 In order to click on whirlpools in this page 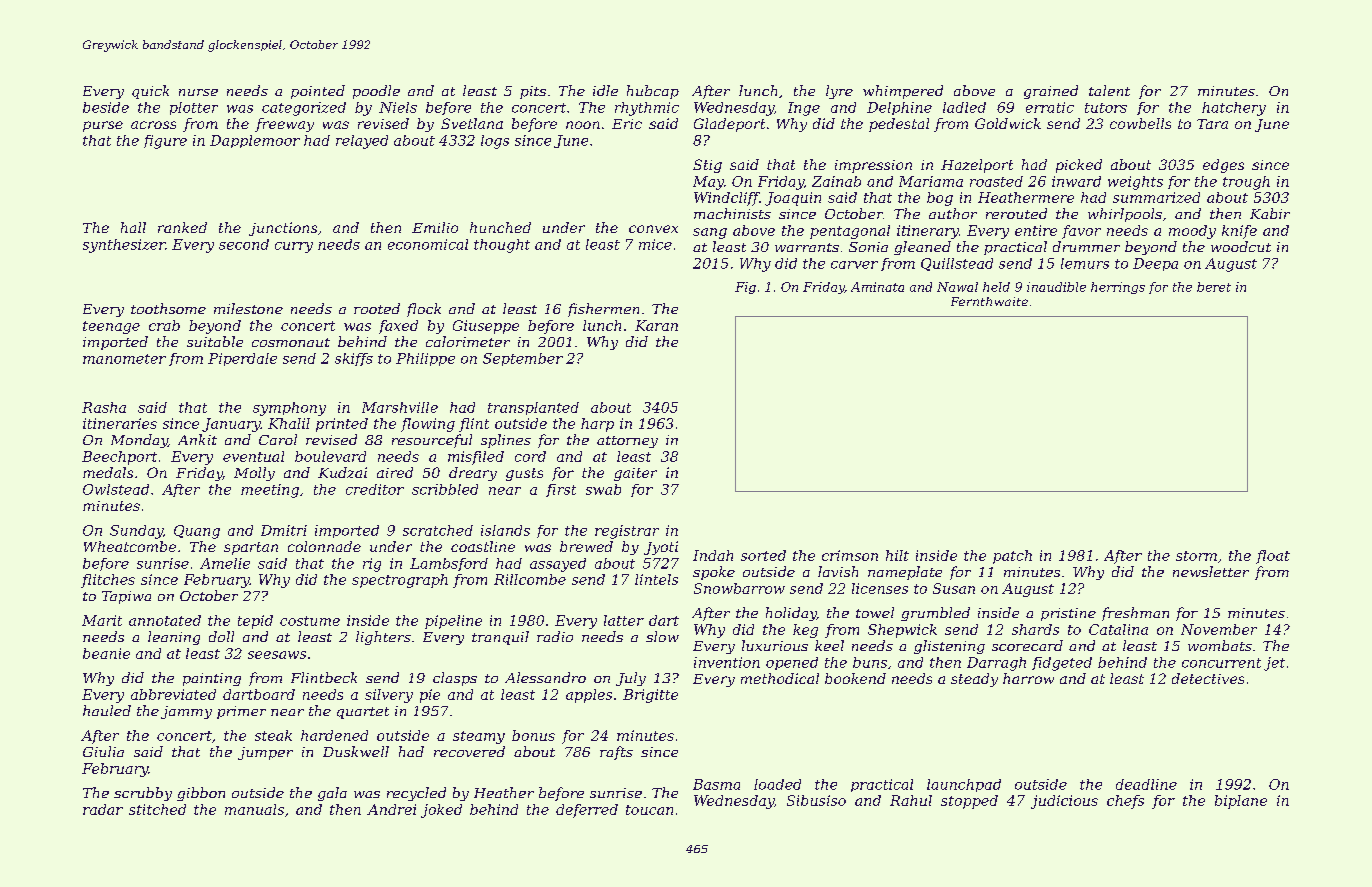, I will do `click(1125, 215)`.
